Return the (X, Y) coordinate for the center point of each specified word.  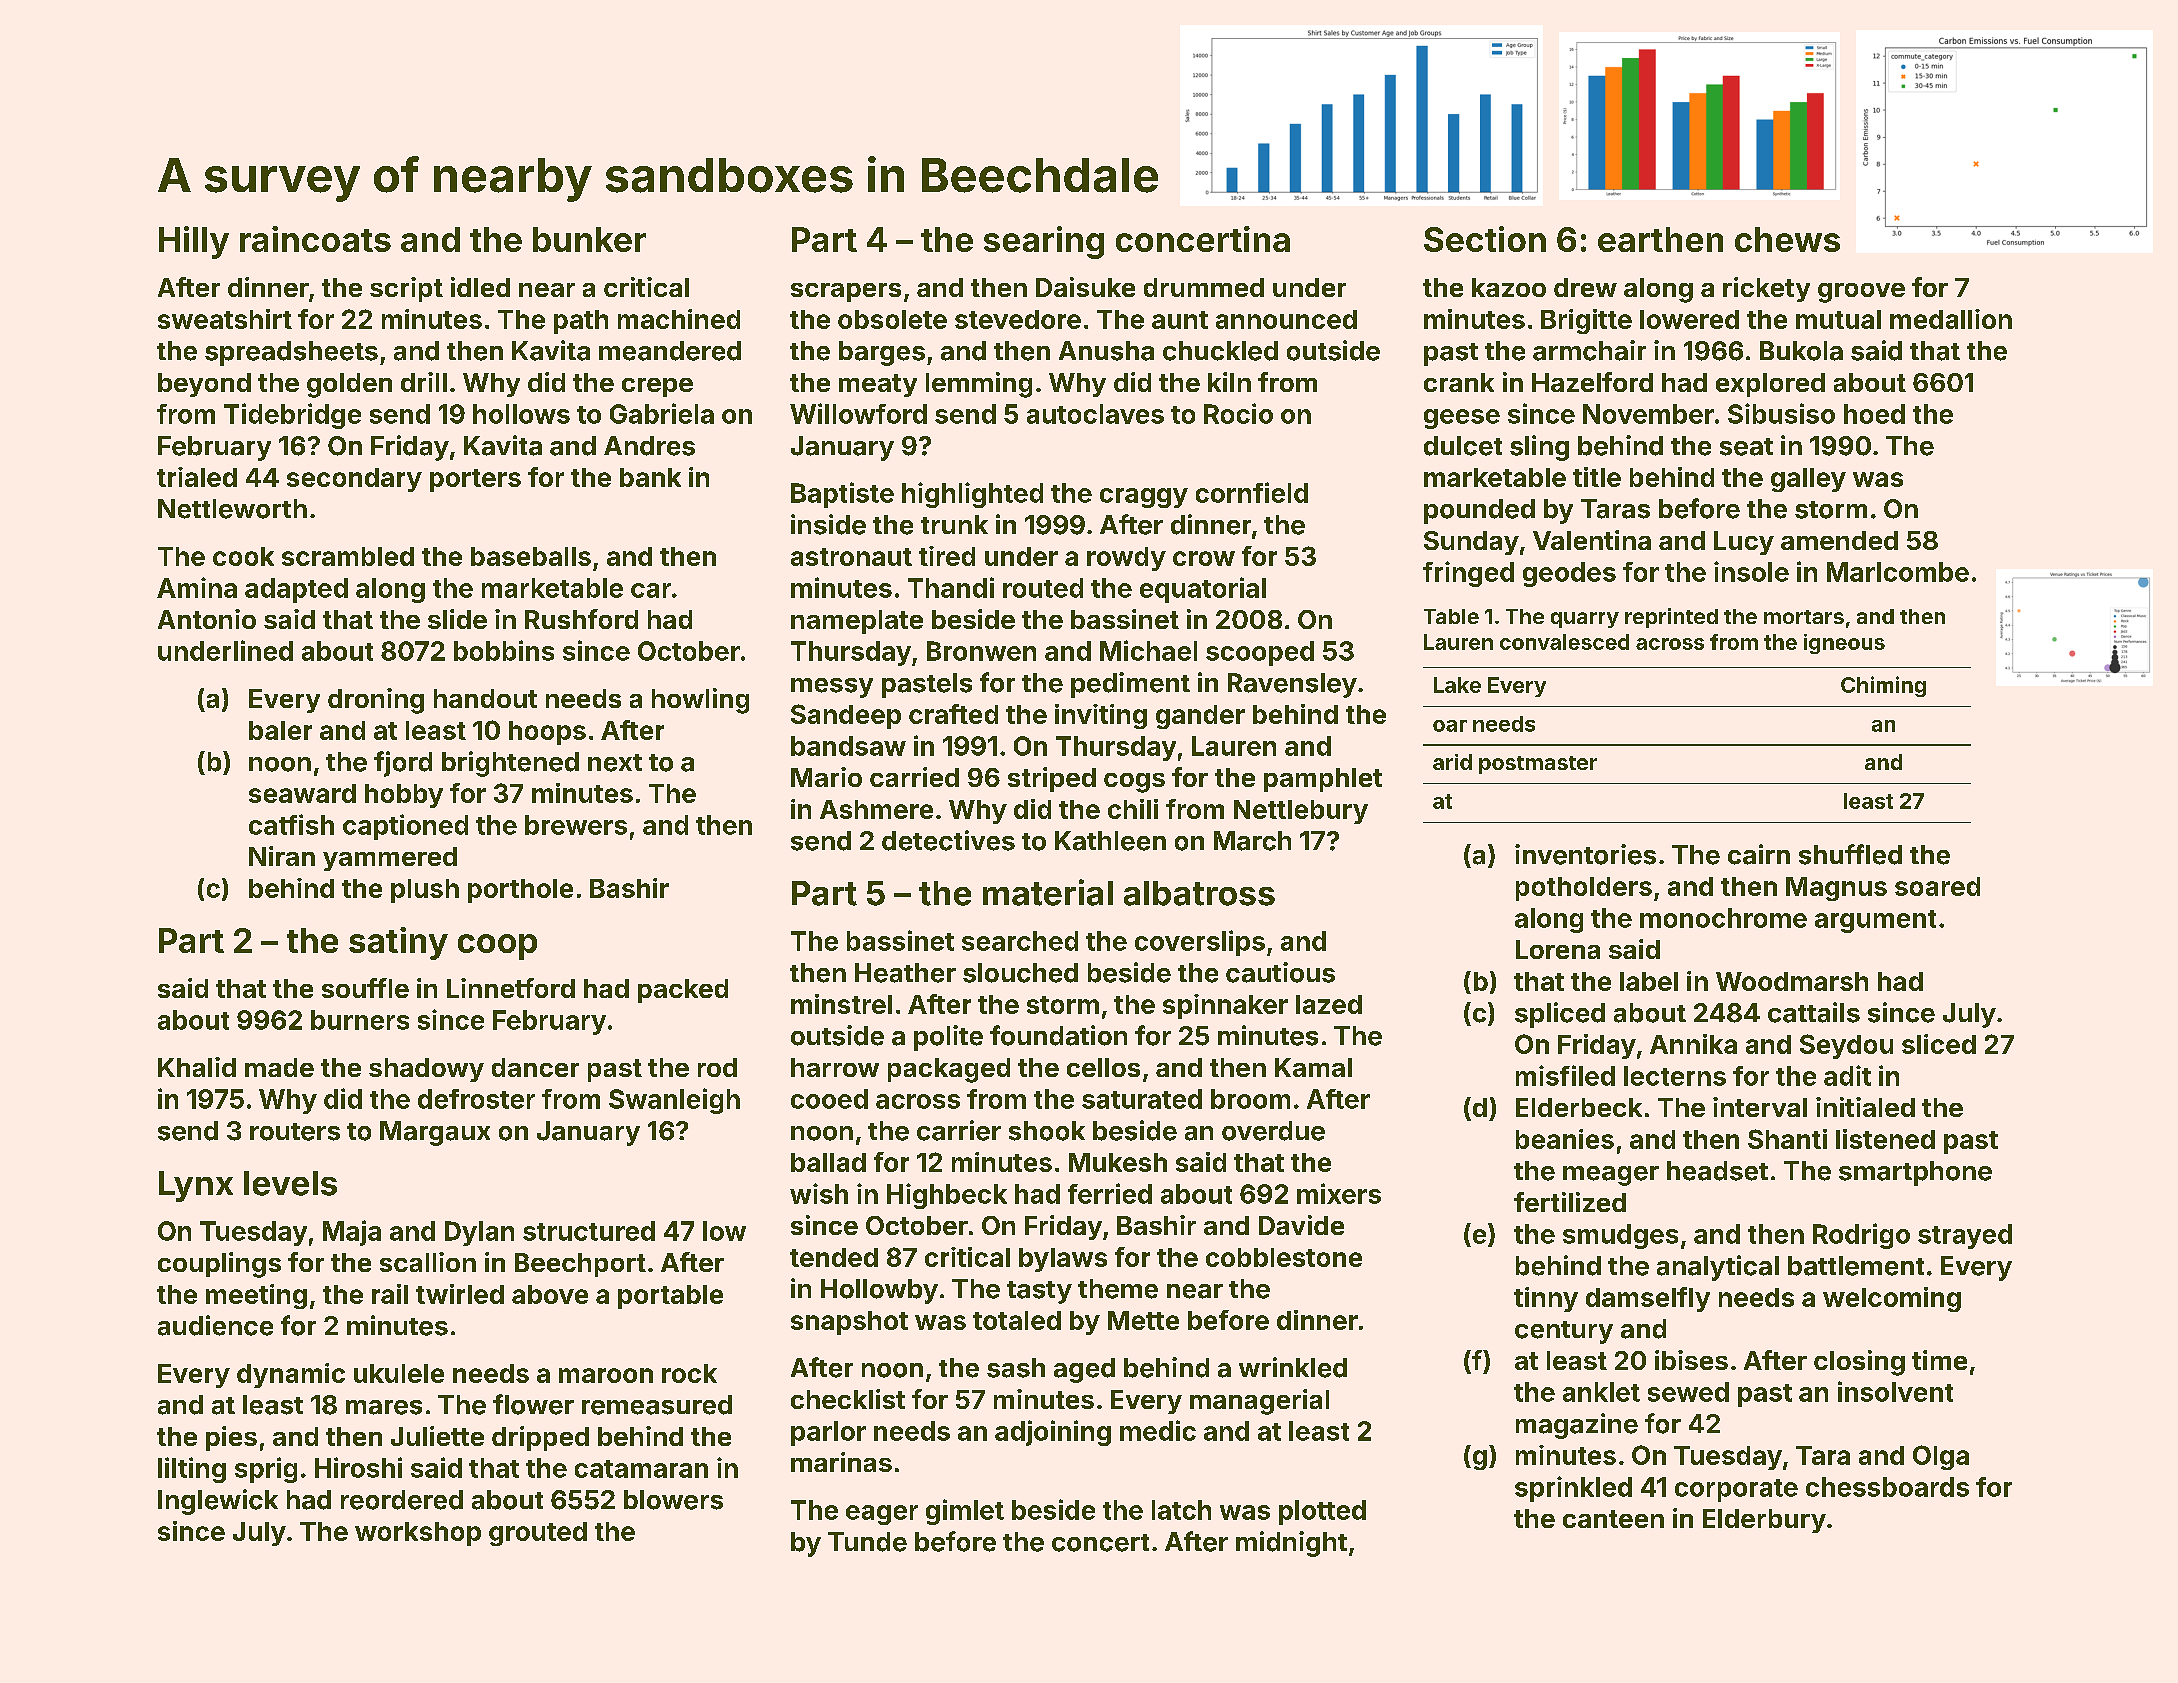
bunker (589, 239)
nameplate (857, 622)
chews (1787, 239)
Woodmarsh (1792, 981)
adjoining (1053, 1433)
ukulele (399, 1373)
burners (360, 1020)
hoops (547, 733)
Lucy (1744, 543)
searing (1044, 242)
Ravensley (1292, 685)
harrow (835, 1067)
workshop (418, 1534)
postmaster (1538, 765)
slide (457, 619)
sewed (1688, 1392)
